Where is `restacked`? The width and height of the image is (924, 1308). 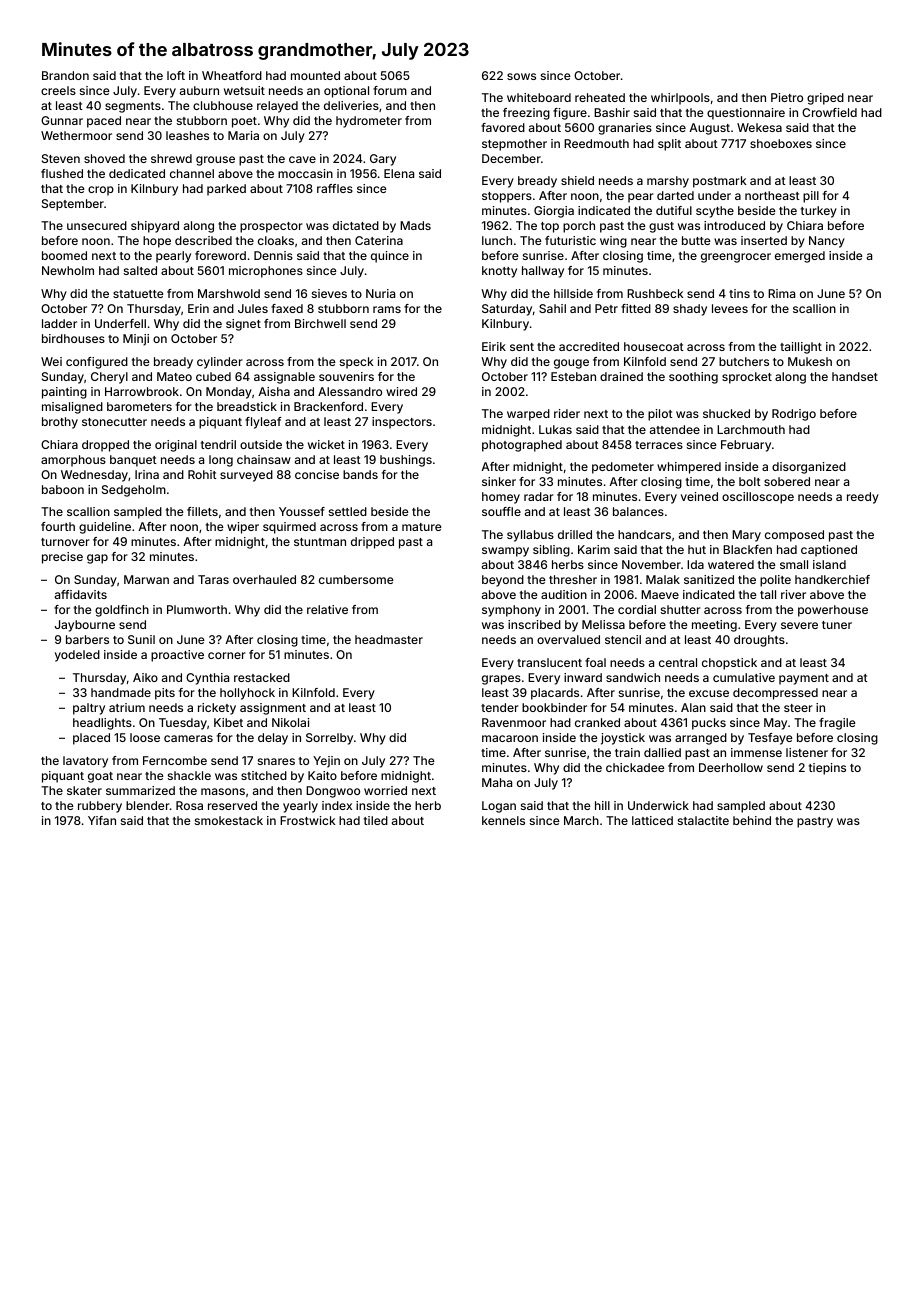 restacked is located at coordinates (262, 677).
